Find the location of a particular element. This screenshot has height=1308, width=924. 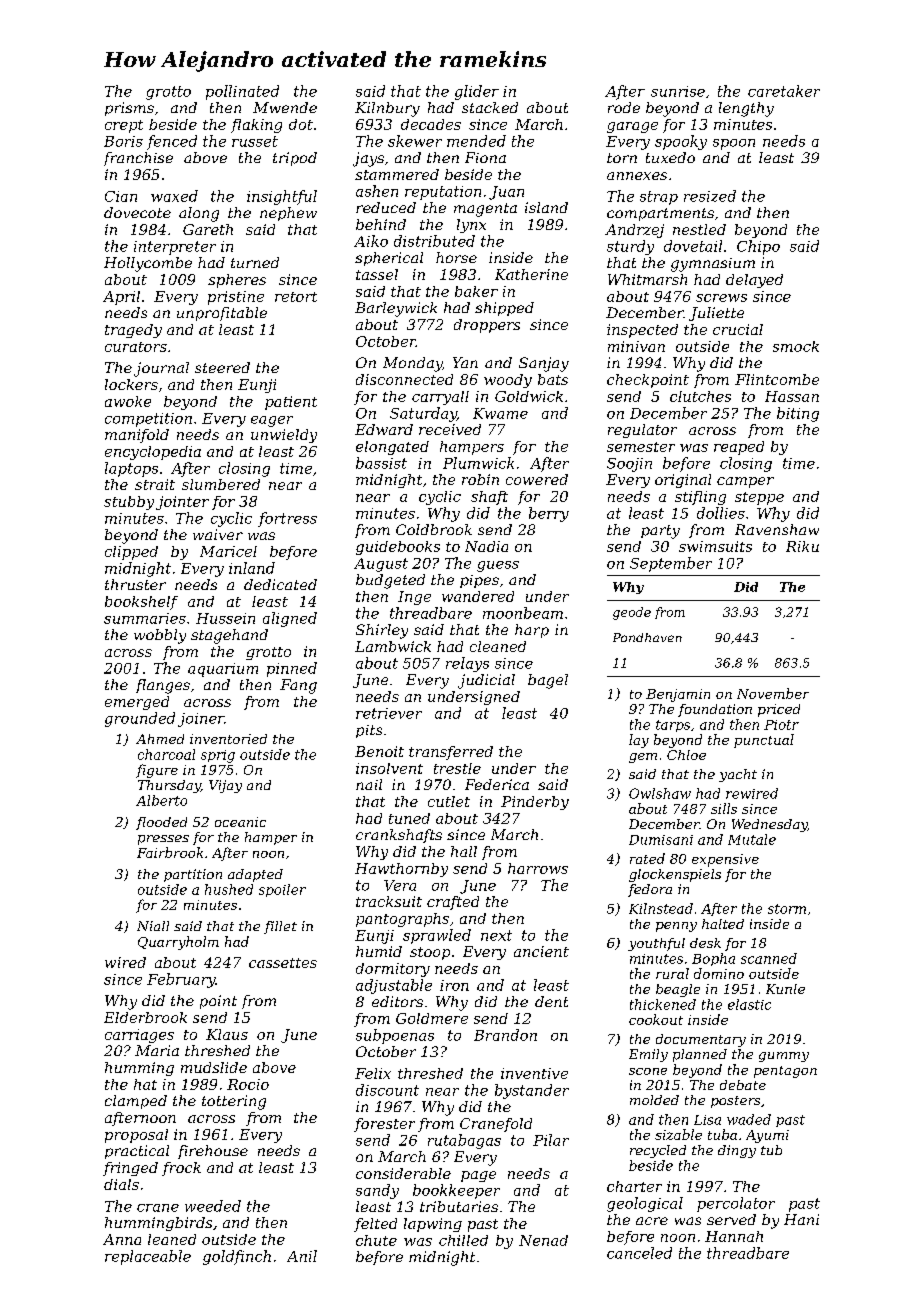

Anil is located at coordinates (302, 1256).
